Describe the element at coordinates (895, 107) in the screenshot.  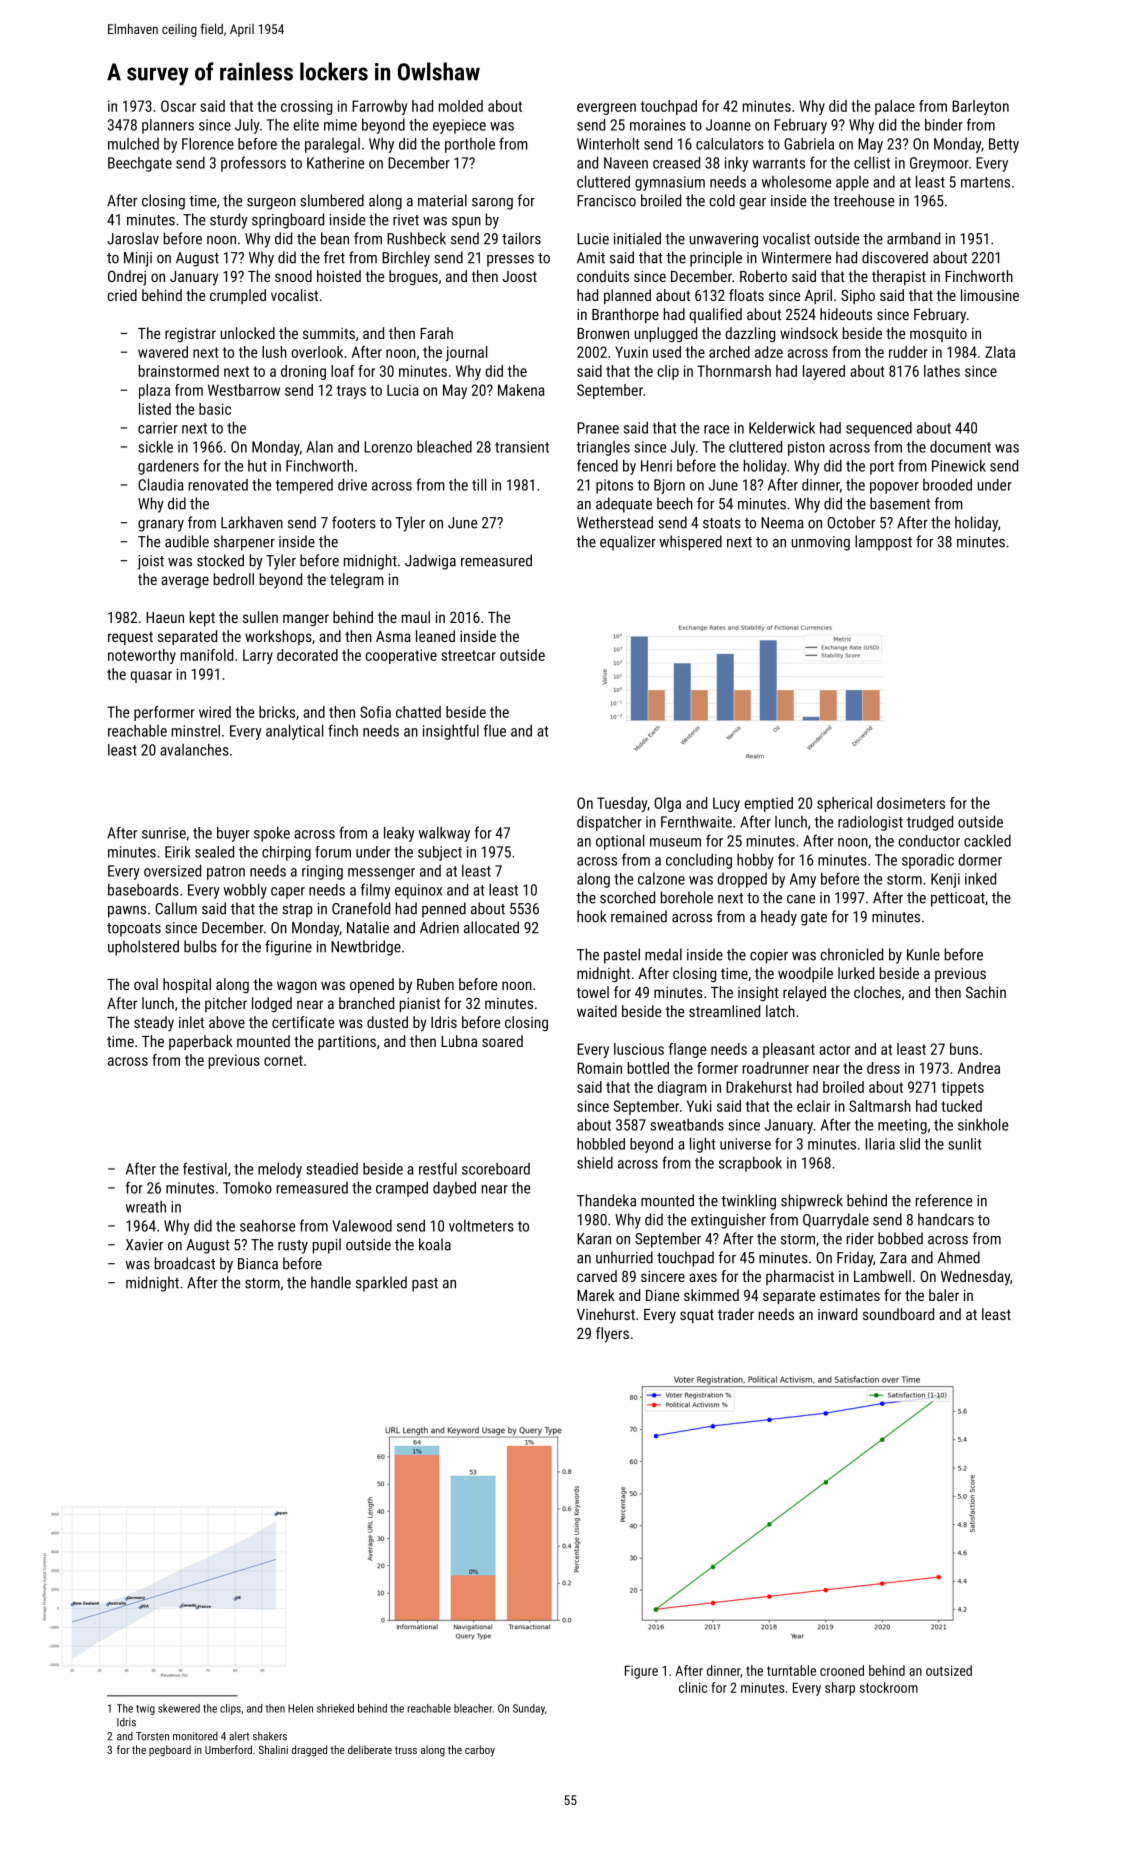
I see `palace` at that location.
